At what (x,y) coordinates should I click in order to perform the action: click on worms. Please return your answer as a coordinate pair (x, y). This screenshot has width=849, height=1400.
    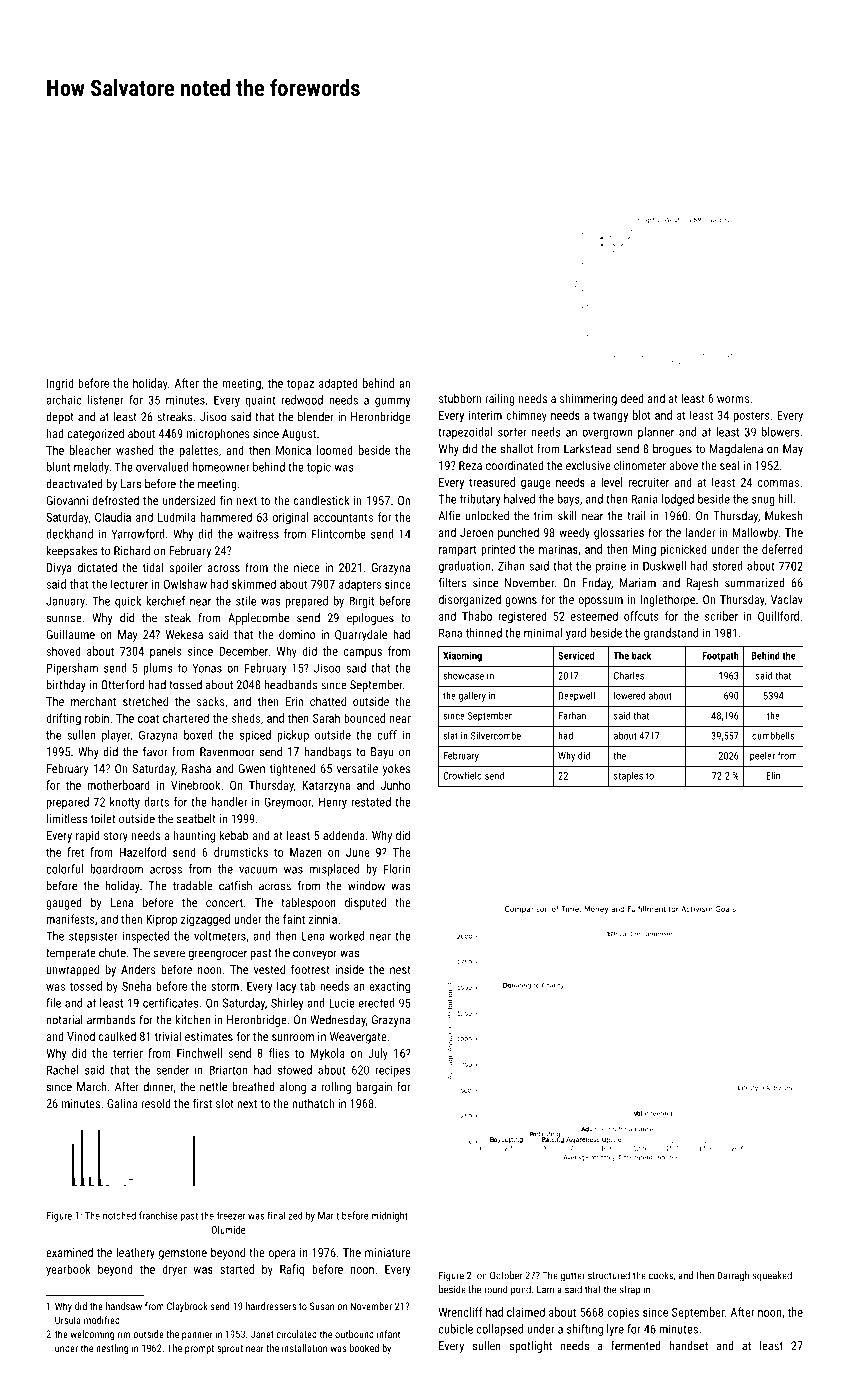
    Looking at the image, I should click on (733, 399).
